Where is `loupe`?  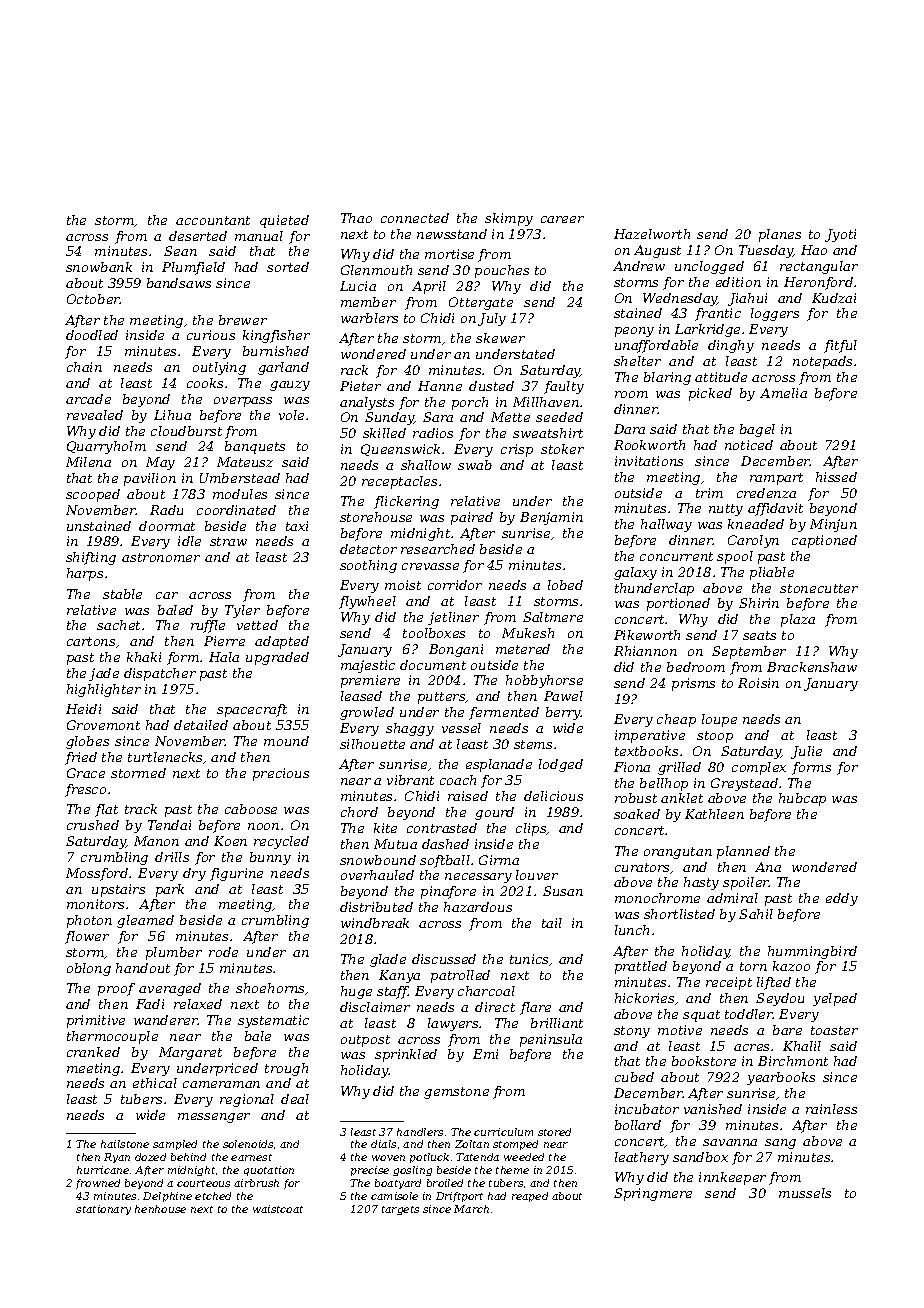 loupe is located at coordinates (719, 720).
